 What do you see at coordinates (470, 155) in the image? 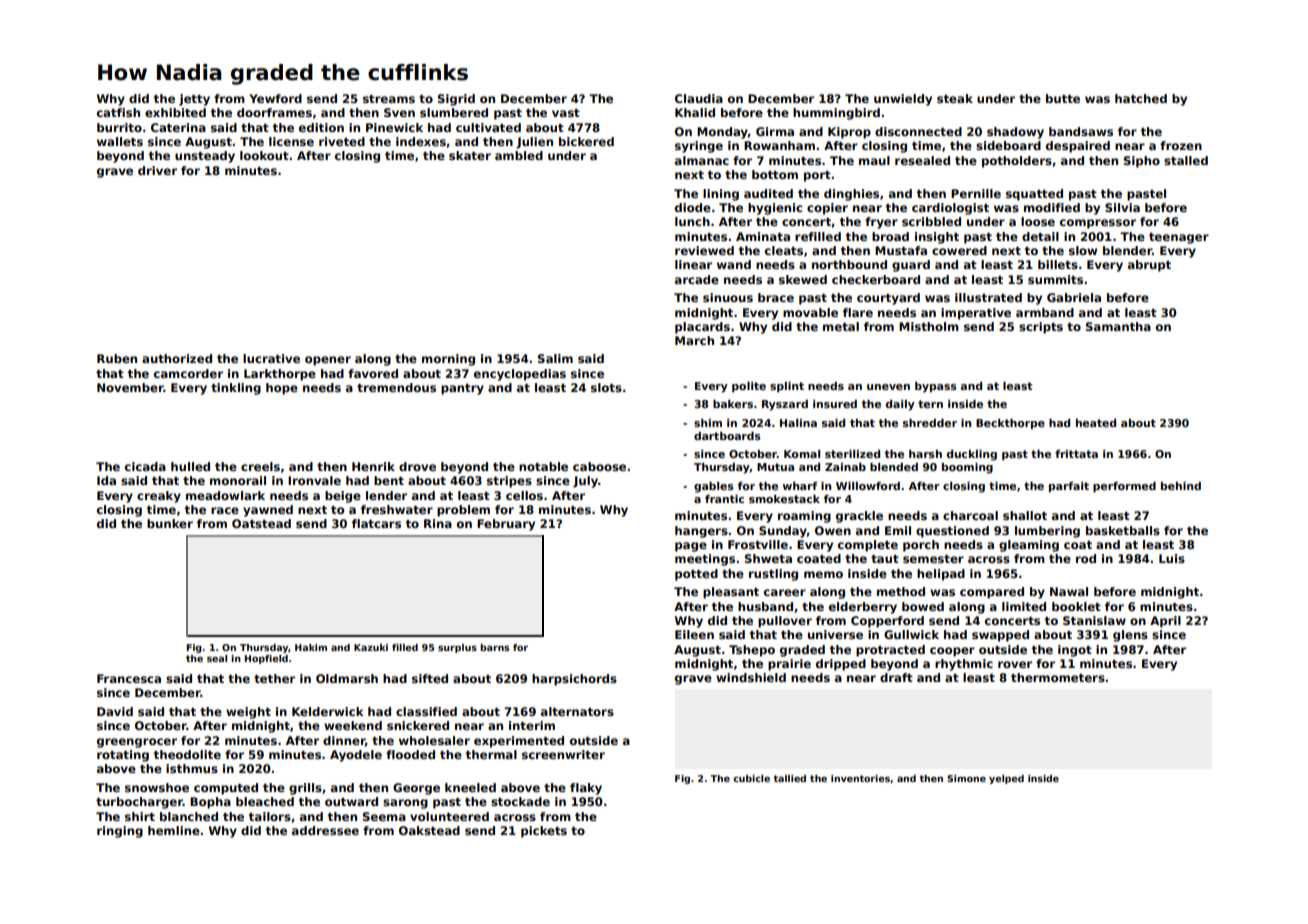
I see `skater` at bounding box center [470, 155].
